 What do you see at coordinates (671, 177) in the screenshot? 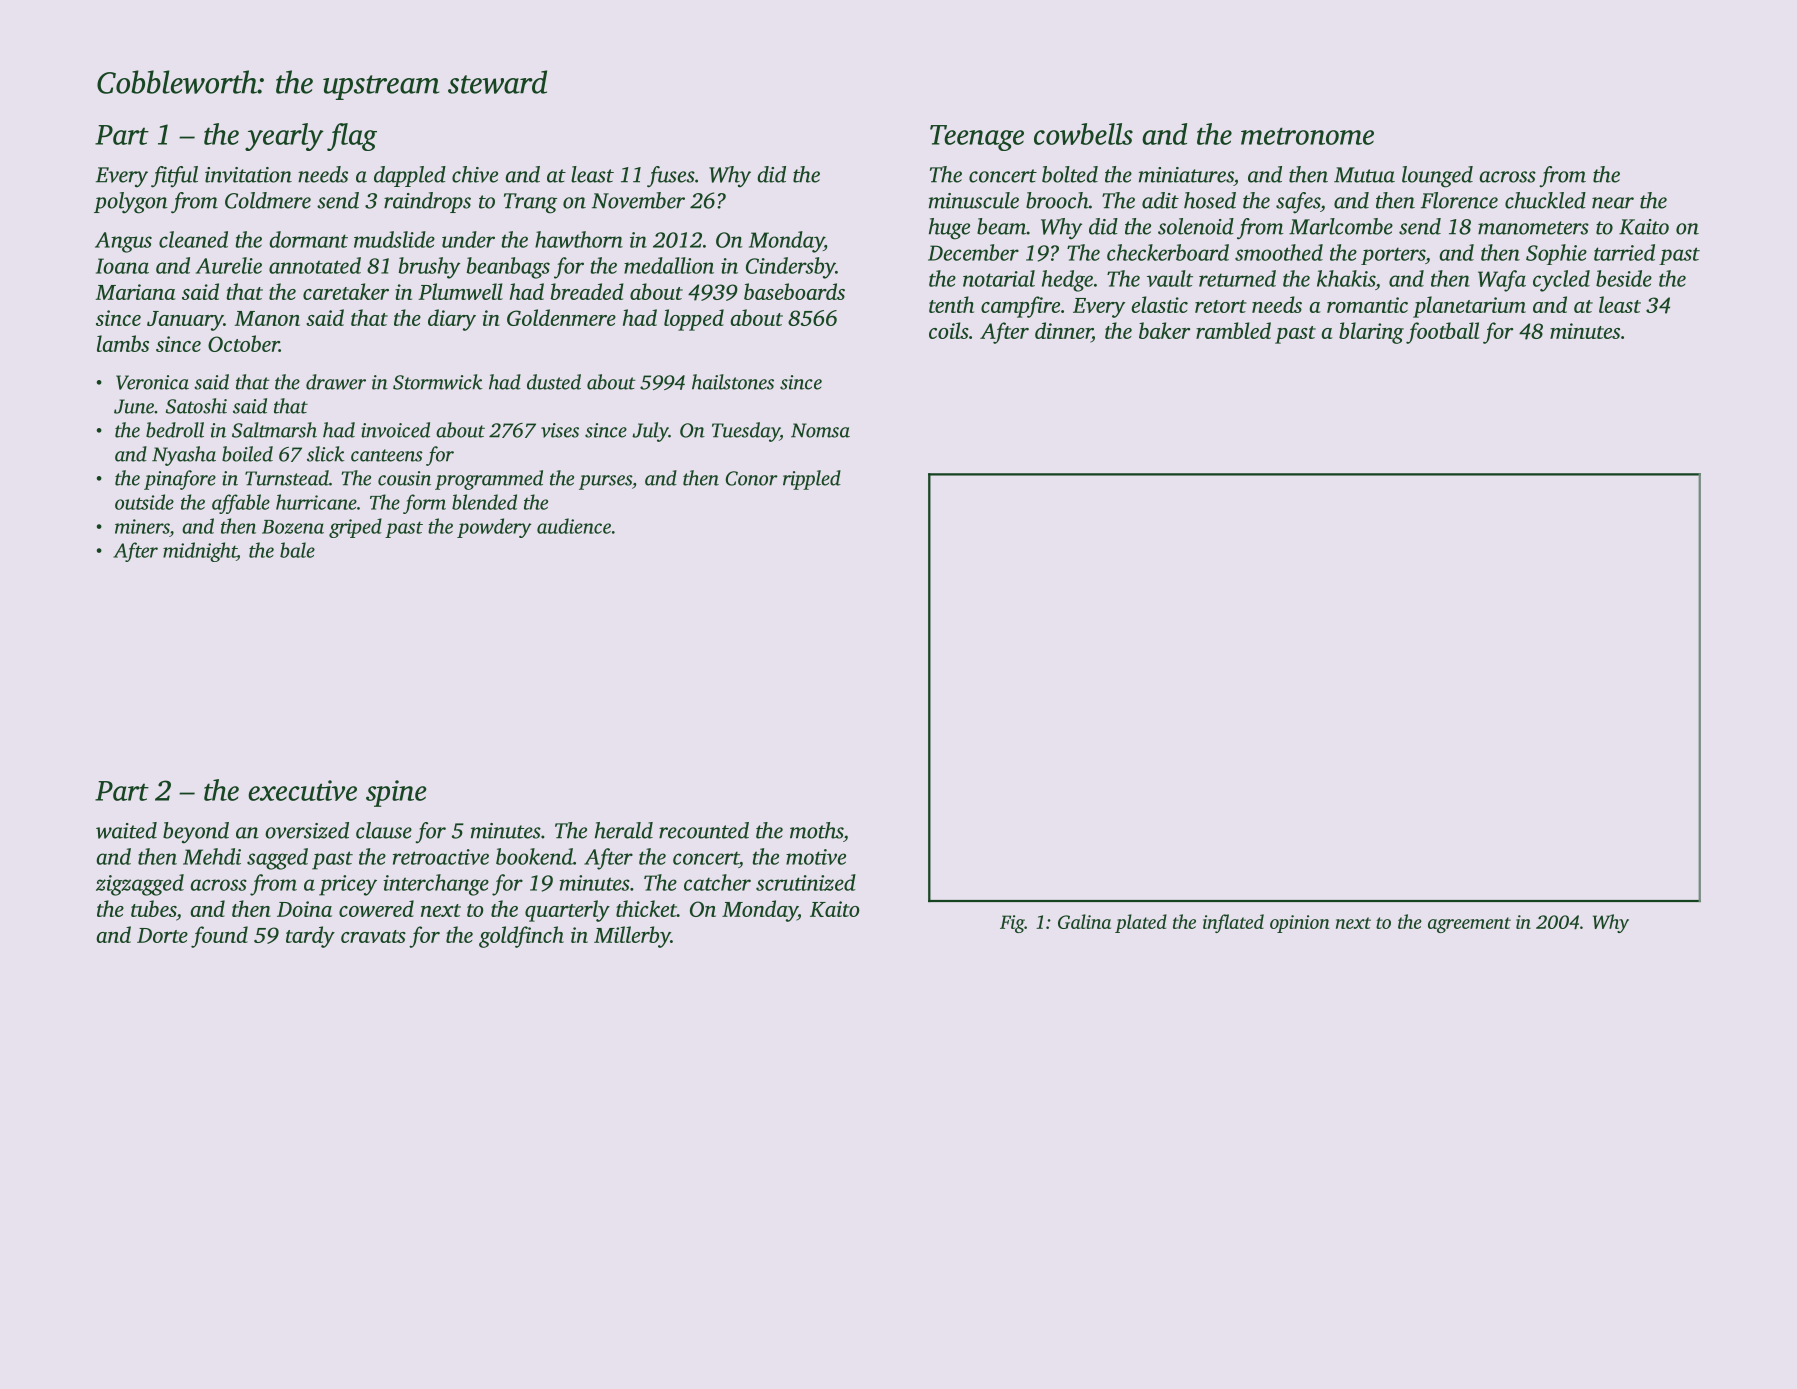
I see `fuses` at bounding box center [671, 177].
